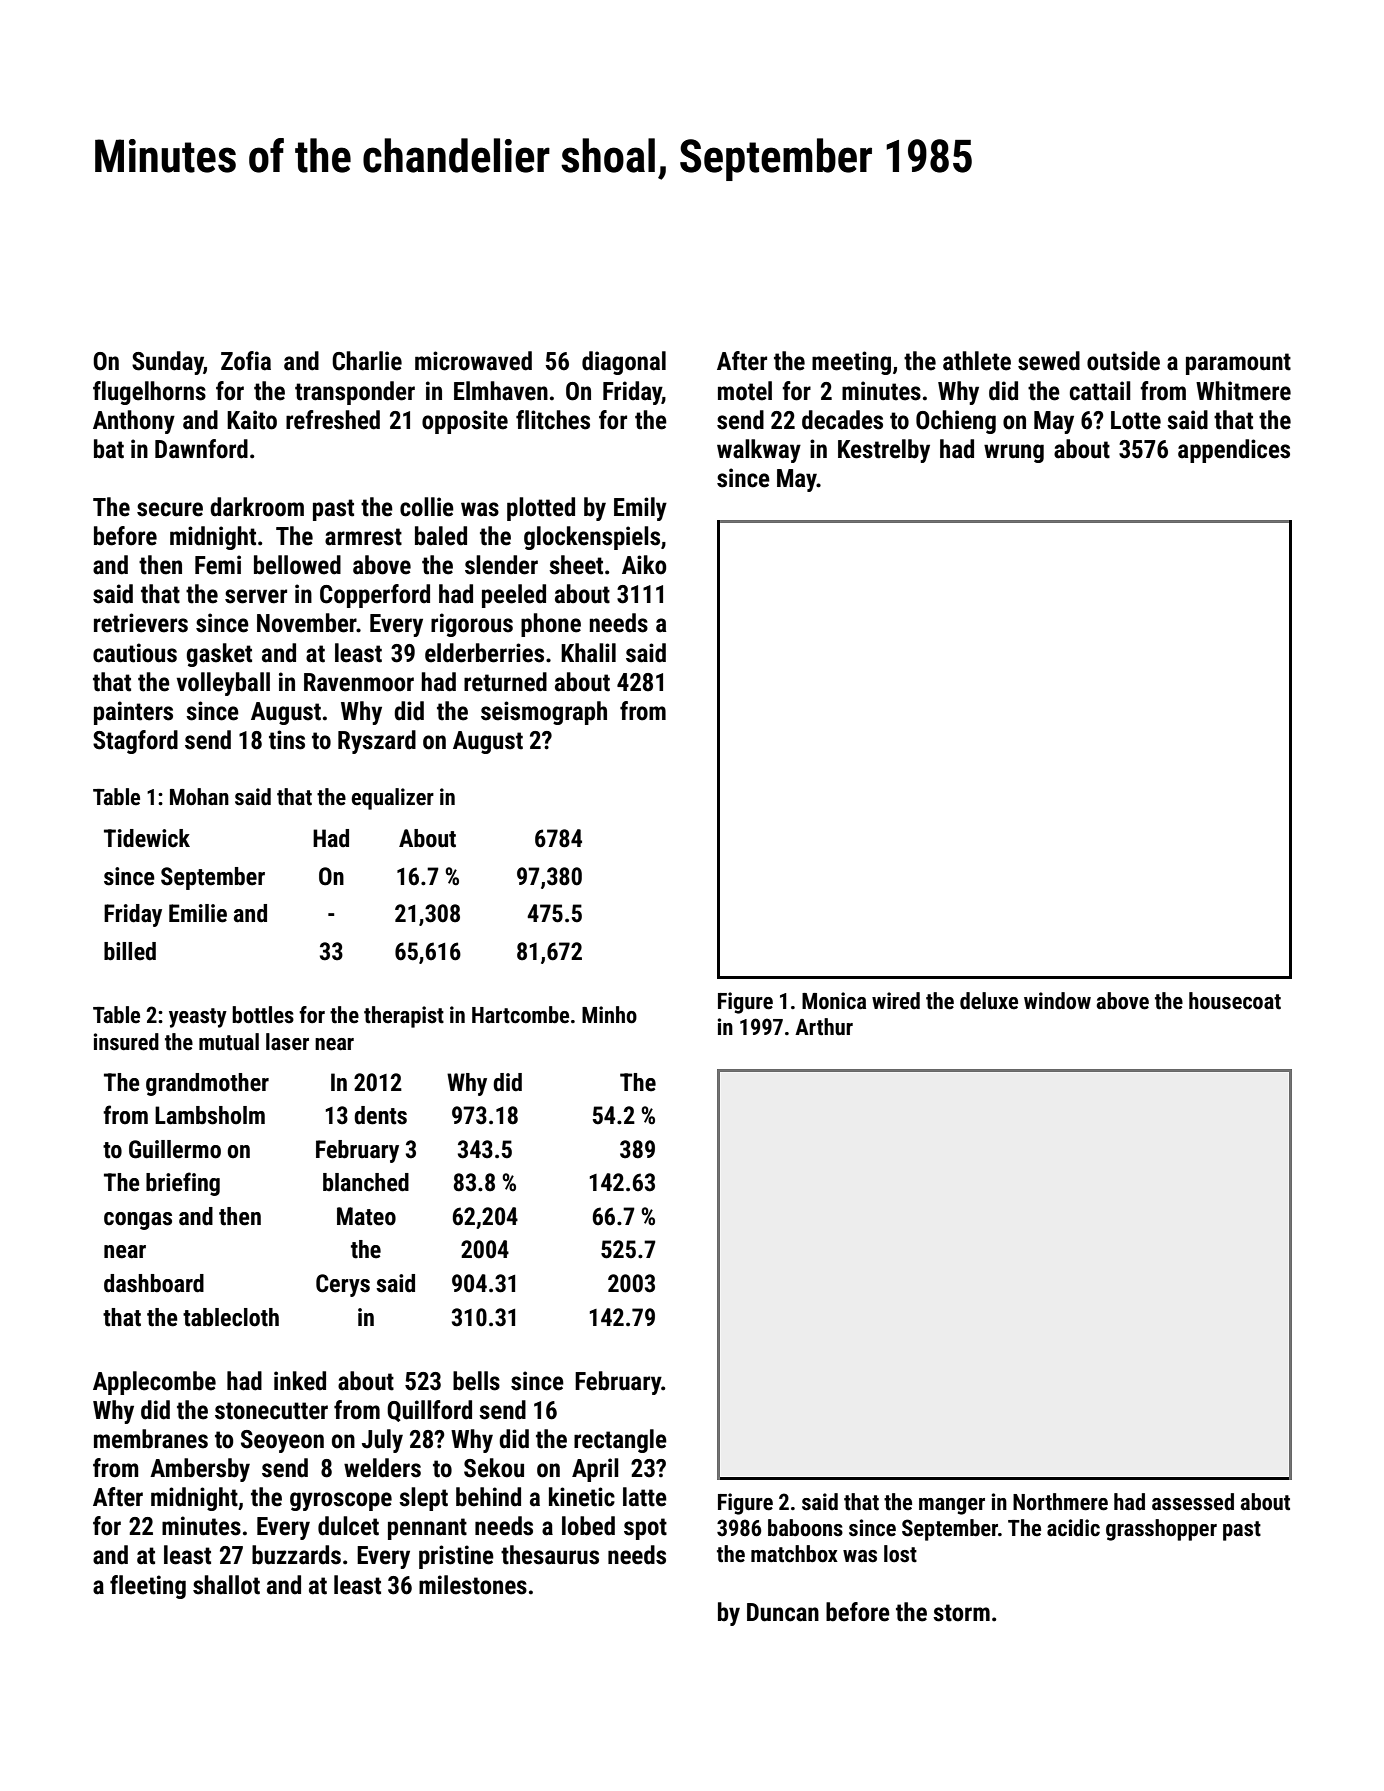 This image has width=1384, height=1791. I want to click on Ravenmoor, so click(359, 682).
